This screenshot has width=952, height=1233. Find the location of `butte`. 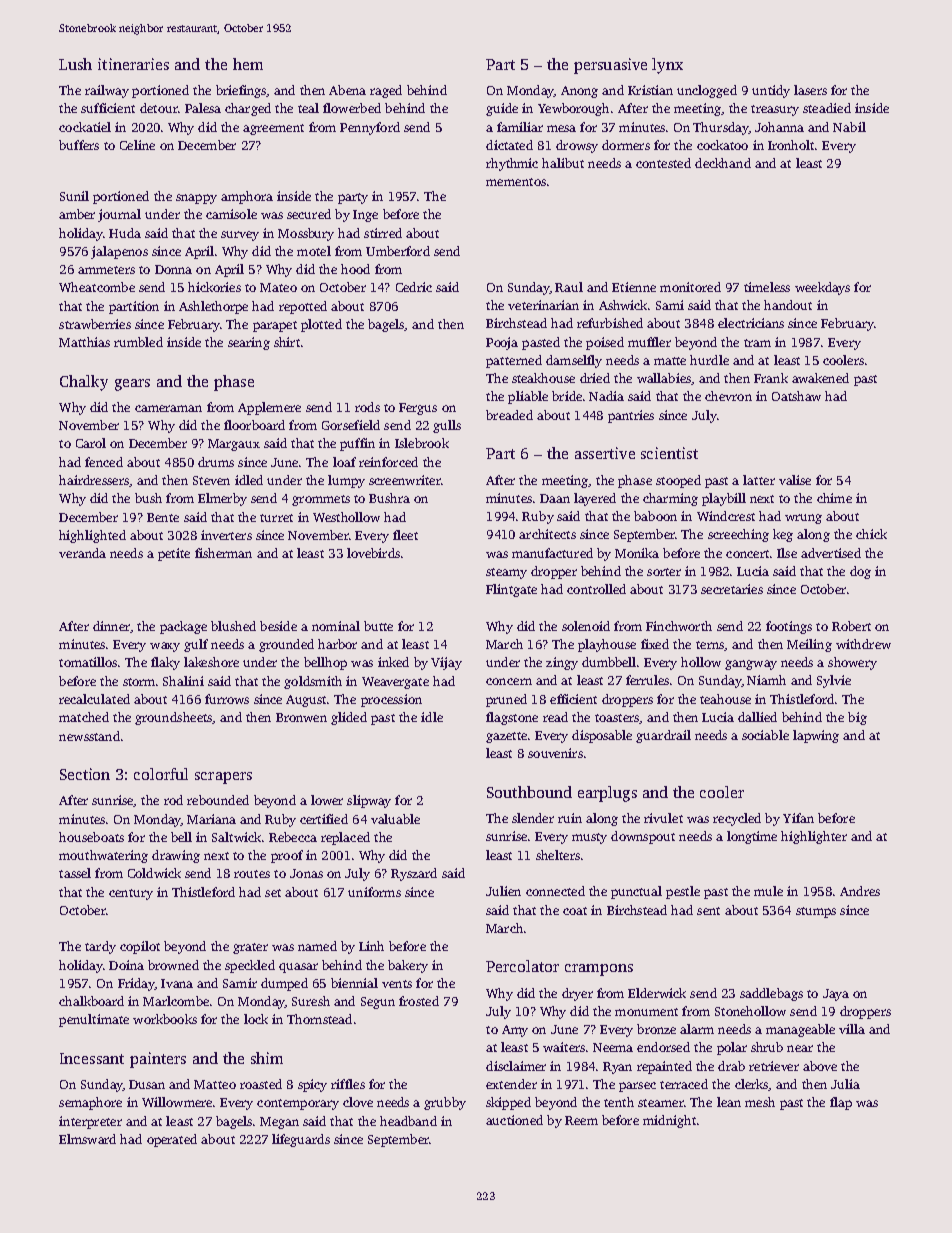

butte is located at coordinates (378, 626).
